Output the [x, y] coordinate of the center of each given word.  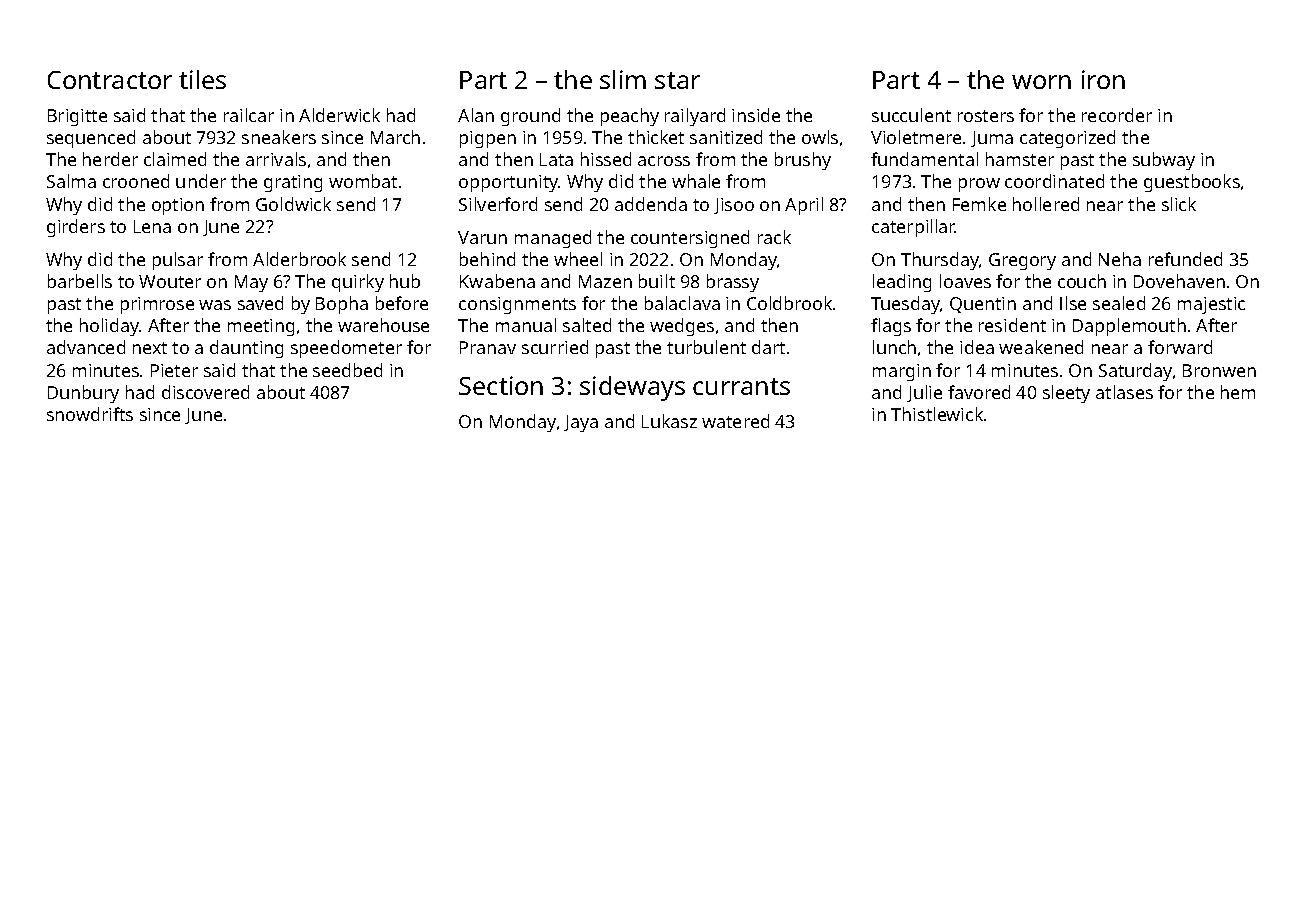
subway [1164, 161]
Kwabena [497, 281]
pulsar [178, 261]
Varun [482, 237]
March [395, 137]
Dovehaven [1179, 281]
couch [1082, 281]
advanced [86, 347]
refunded [1185, 259]
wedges [682, 327]
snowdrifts [90, 414]
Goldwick [293, 204]
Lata [556, 159]
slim [623, 79]
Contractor [110, 80]
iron [1103, 79]
